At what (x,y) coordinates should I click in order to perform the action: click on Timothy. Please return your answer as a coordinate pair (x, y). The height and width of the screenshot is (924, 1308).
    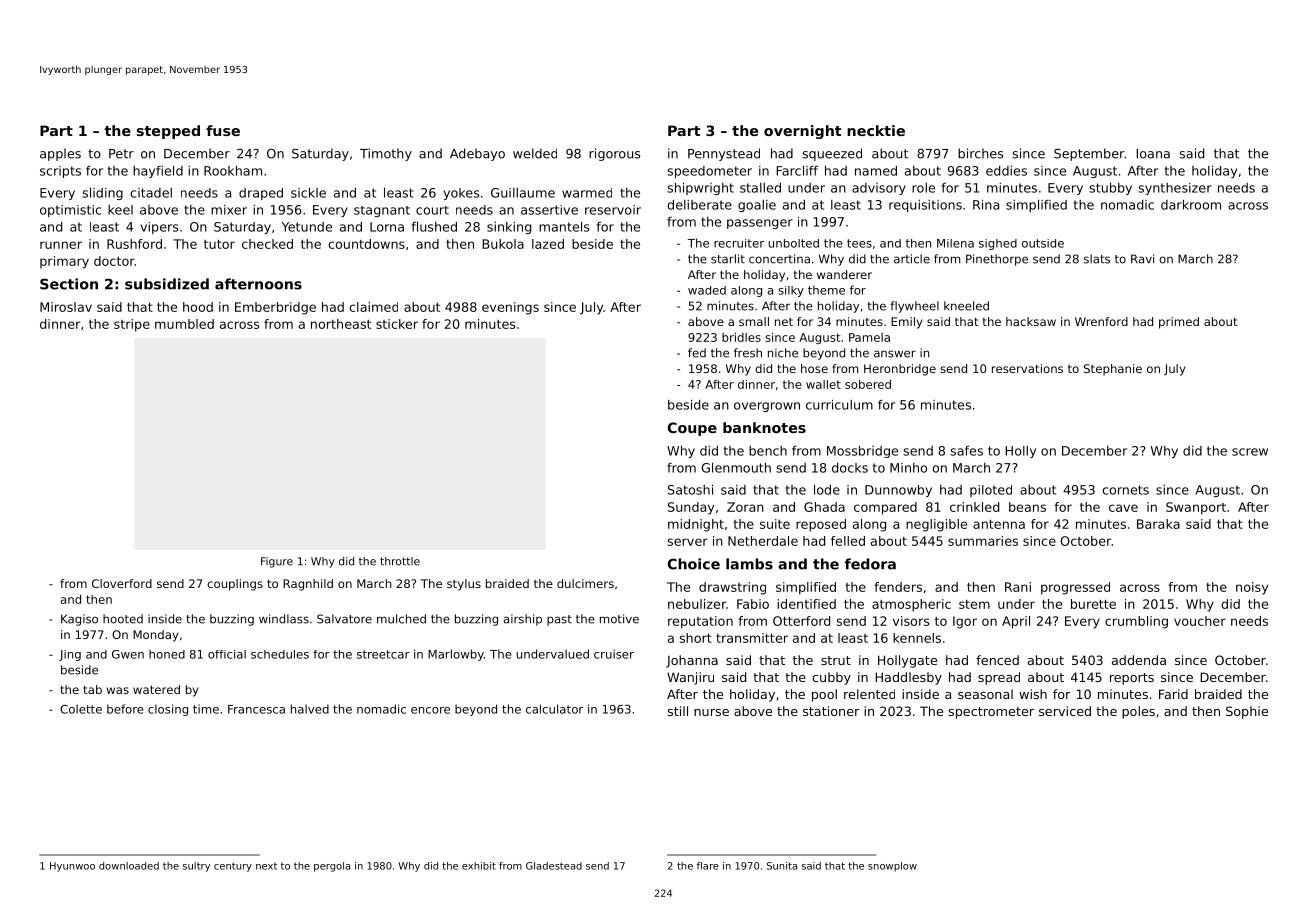
    Looking at the image, I should click on (386, 154).
